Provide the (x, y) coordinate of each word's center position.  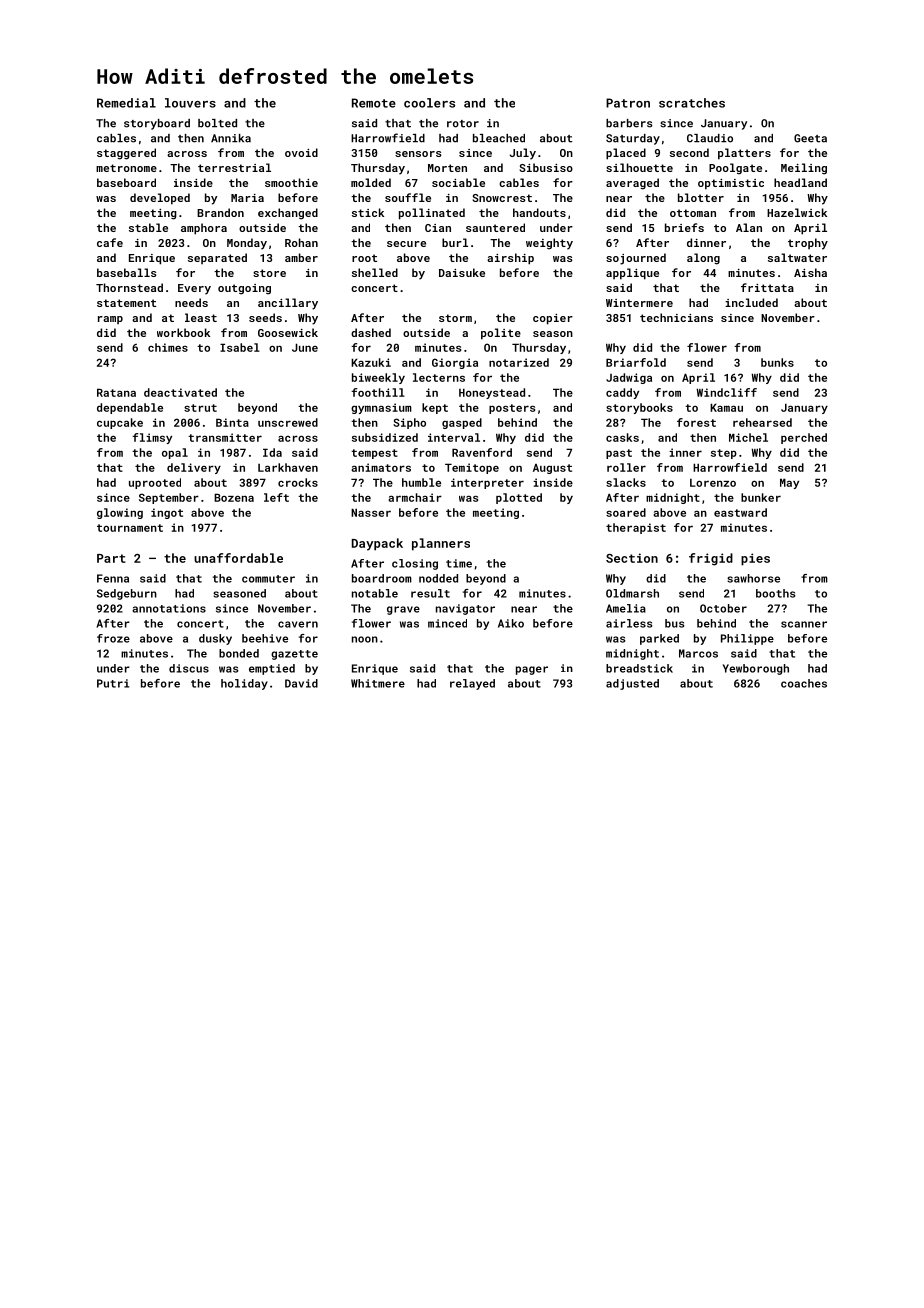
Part (111, 558)
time (459, 563)
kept (435, 408)
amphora (204, 229)
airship (510, 259)
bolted (217, 123)
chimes (168, 347)
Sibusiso (546, 167)
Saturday (633, 139)
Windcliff (726, 392)
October (723, 608)
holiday (244, 684)
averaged (632, 184)
